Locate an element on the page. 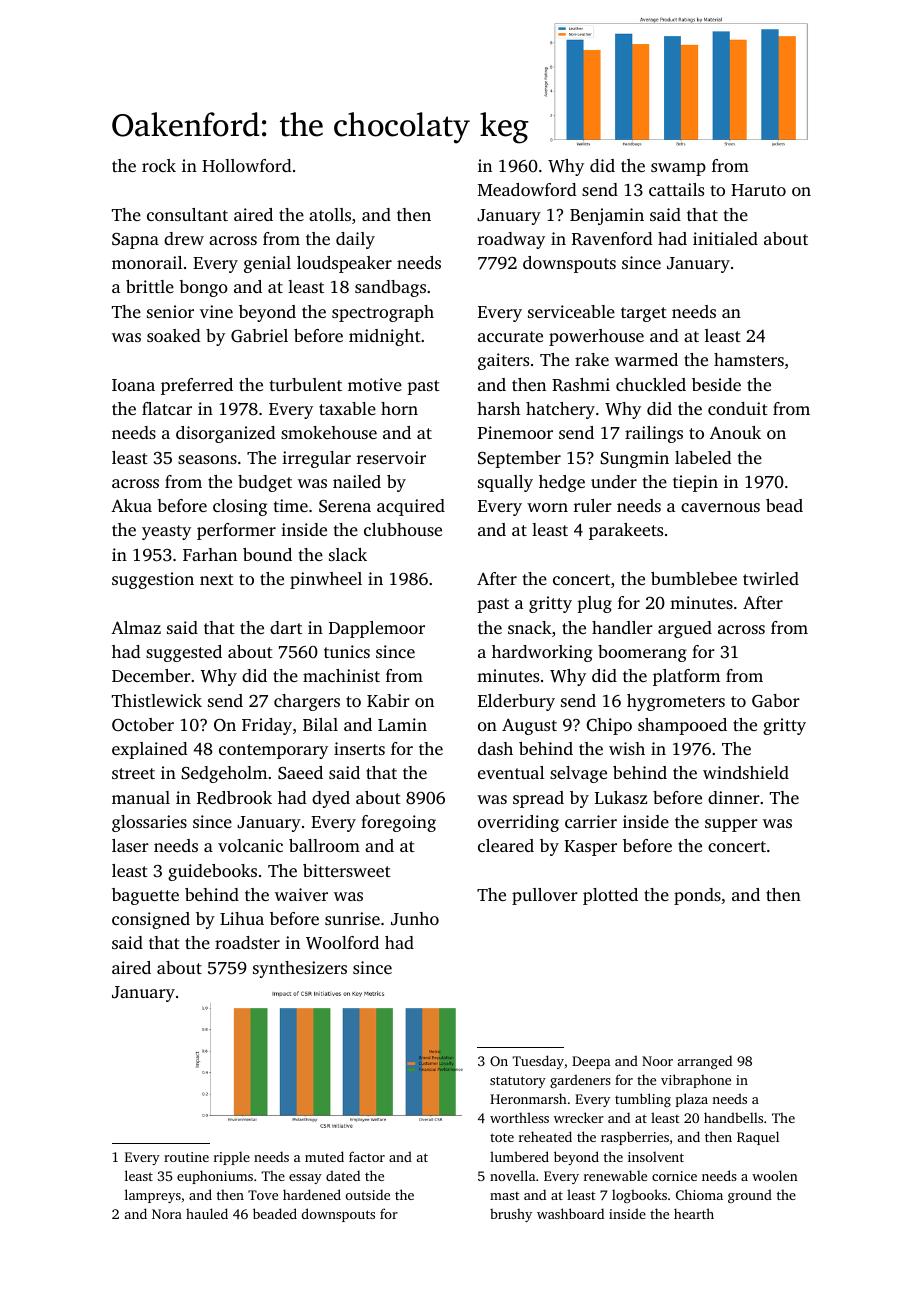 The width and height of the page is (924, 1308). Almaz is located at coordinates (136, 627).
